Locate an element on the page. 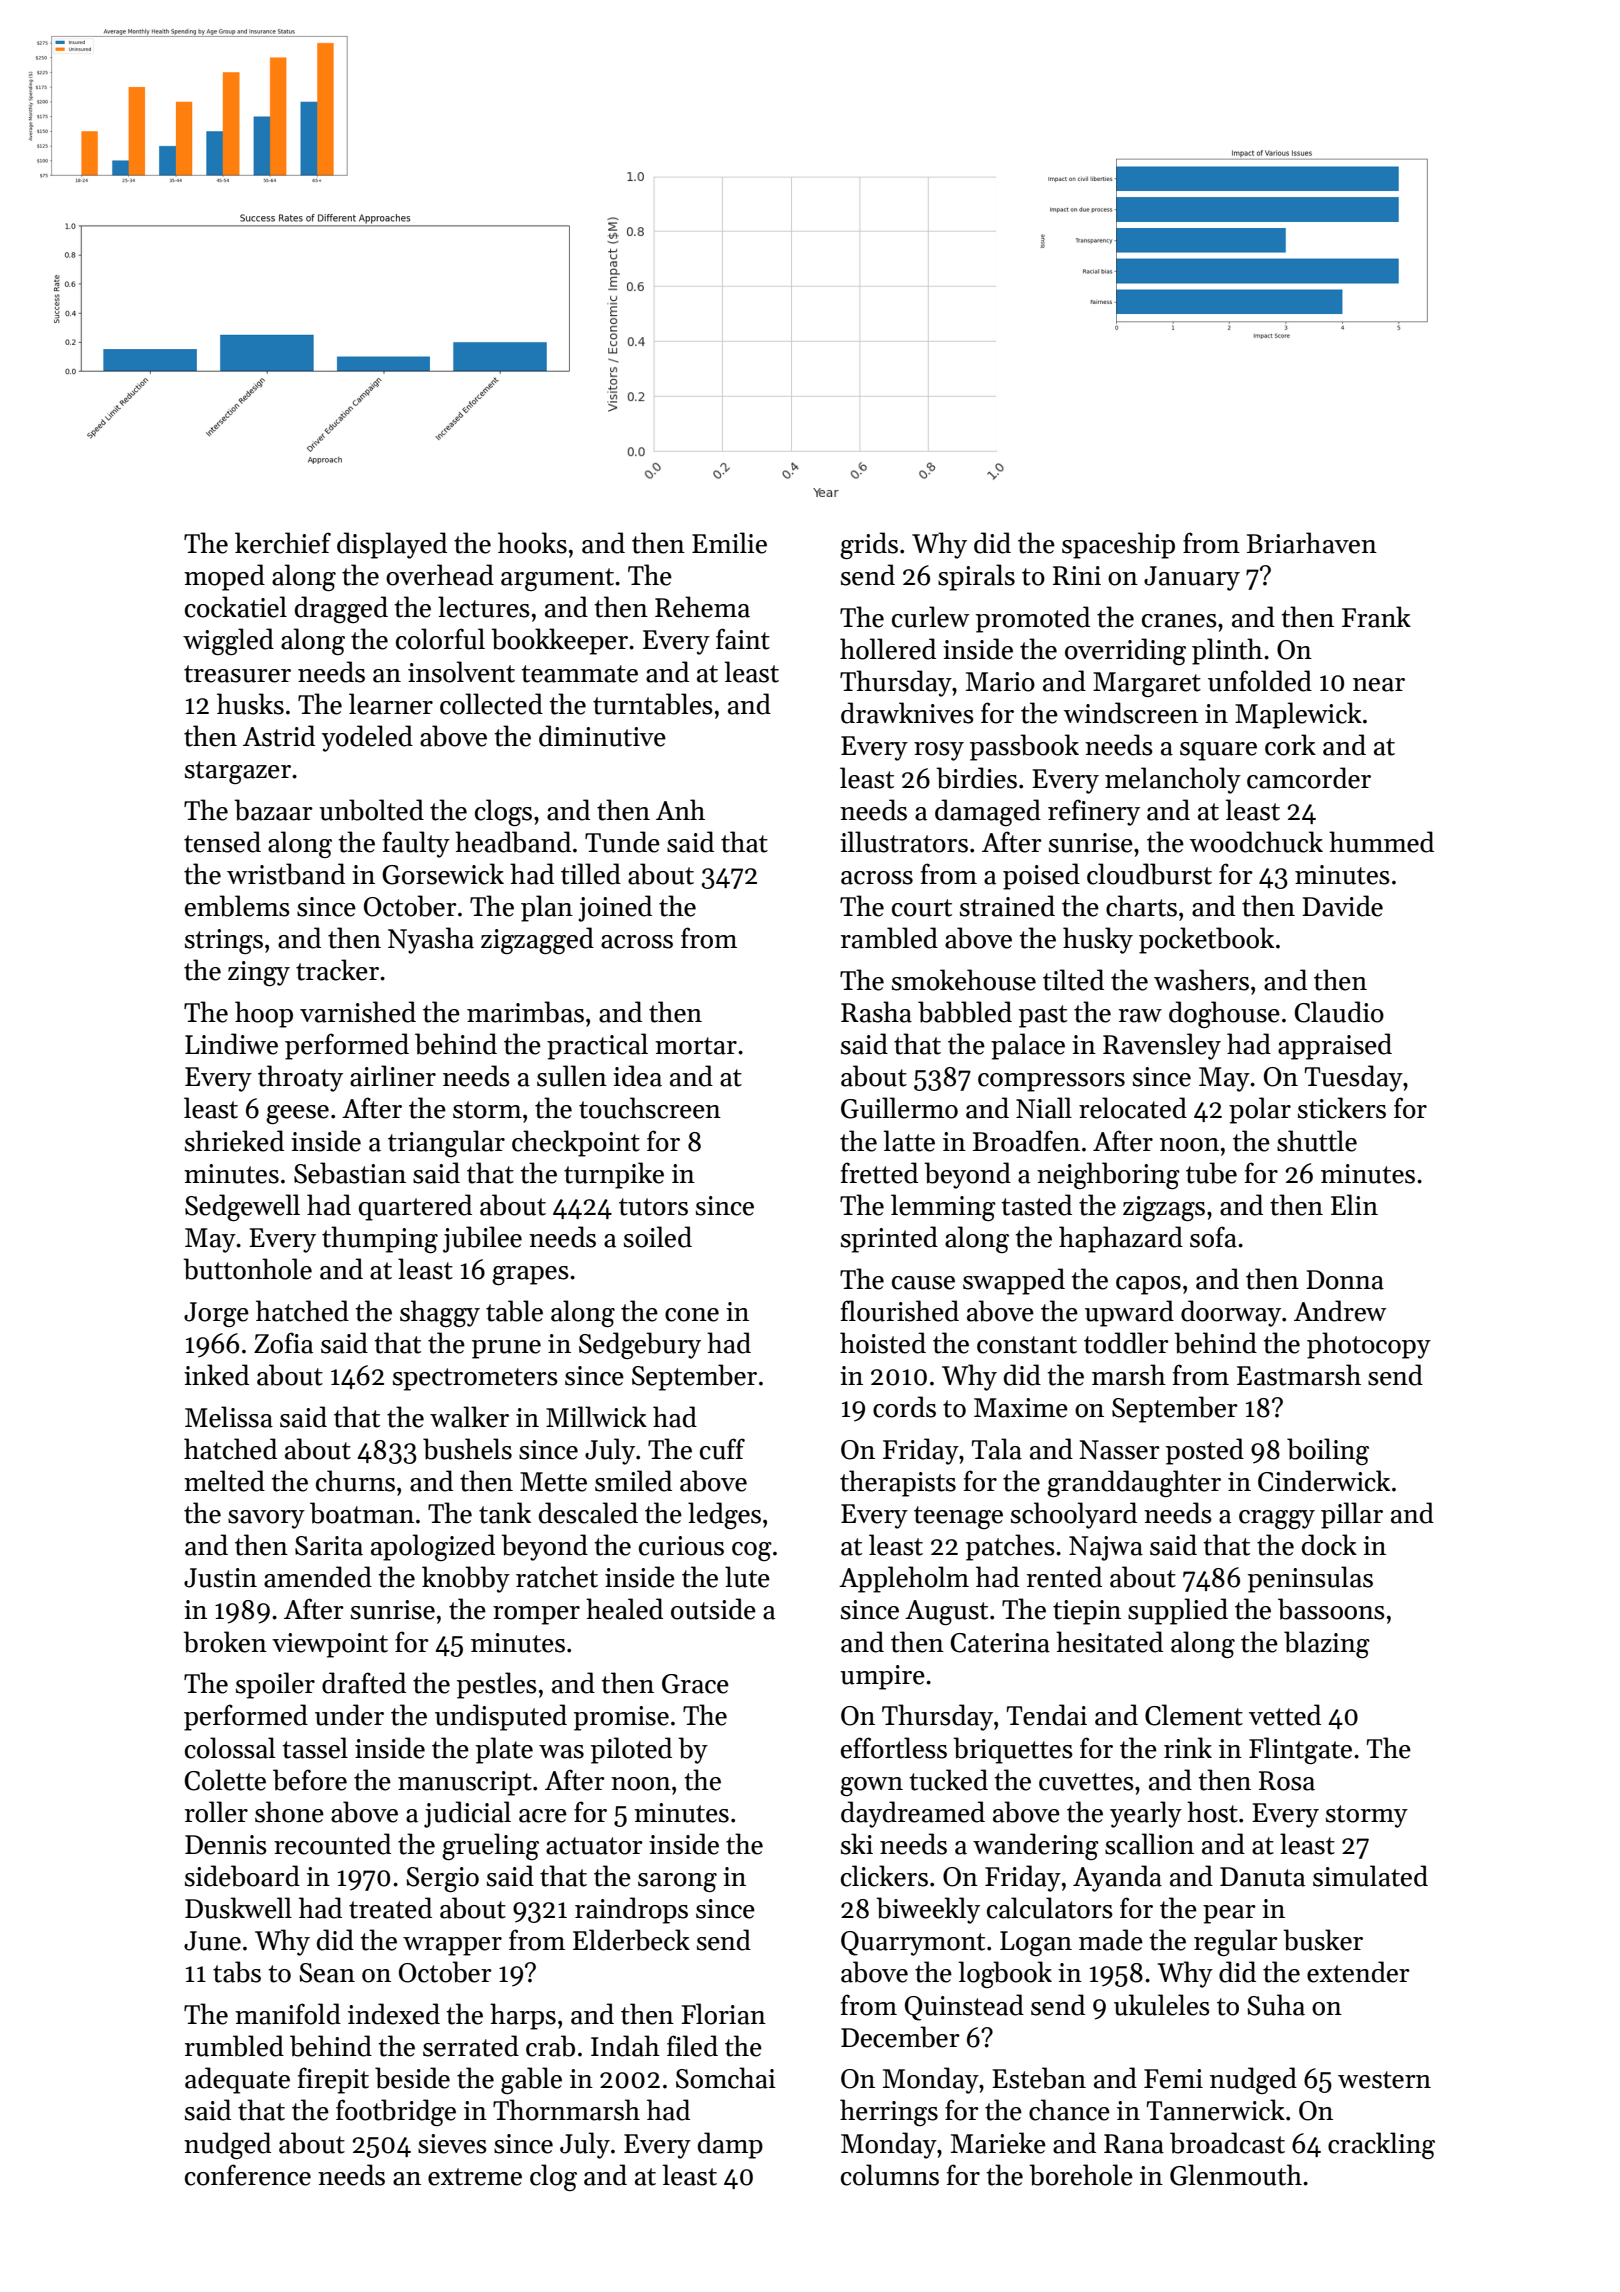  appraised is located at coordinates (1335, 1046).
